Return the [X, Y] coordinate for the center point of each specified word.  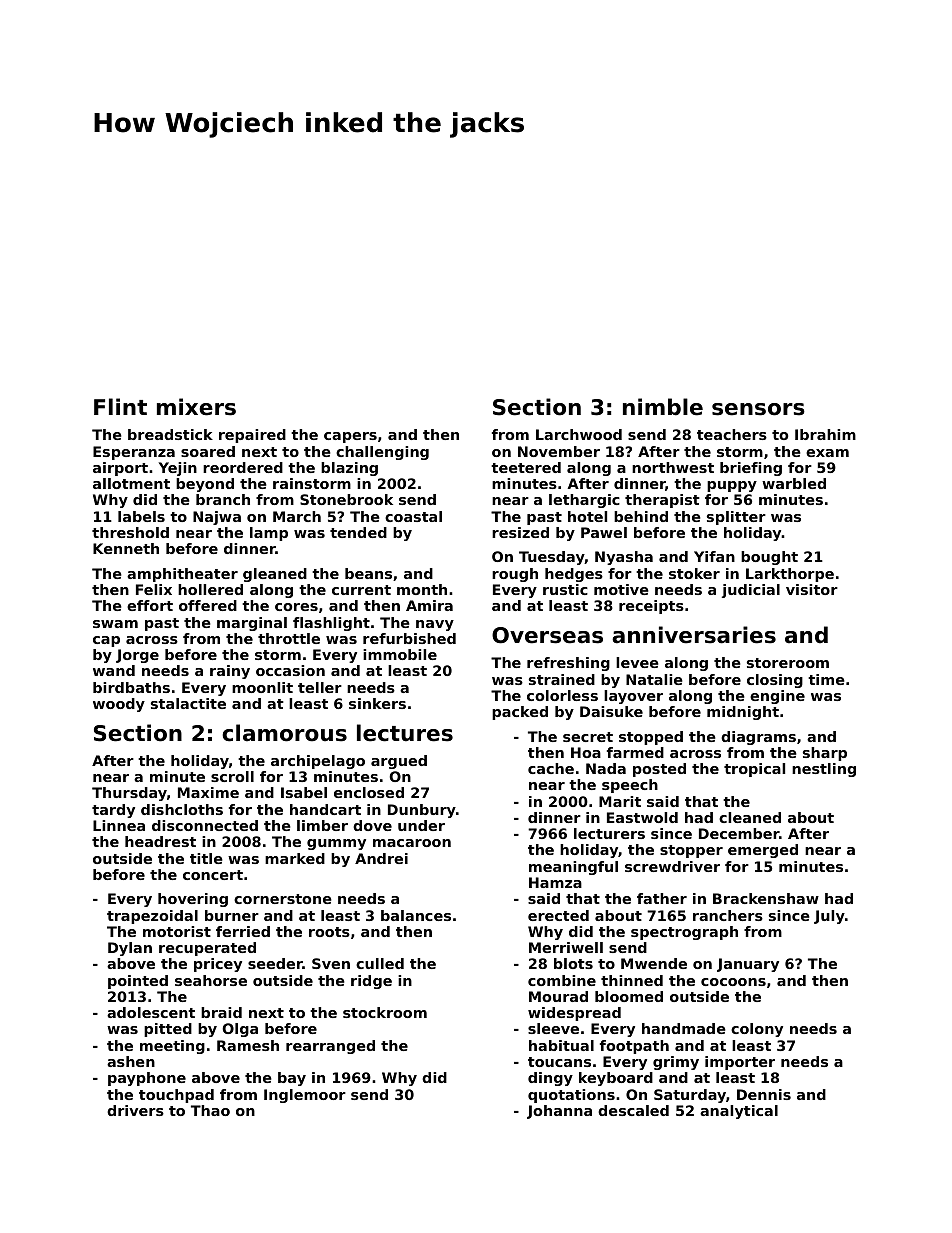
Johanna [559, 1112]
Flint [120, 406]
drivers [135, 1110]
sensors [758, 409]
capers [350, 437]
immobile [400, 654]
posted [659, 770]
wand [114, 670]
